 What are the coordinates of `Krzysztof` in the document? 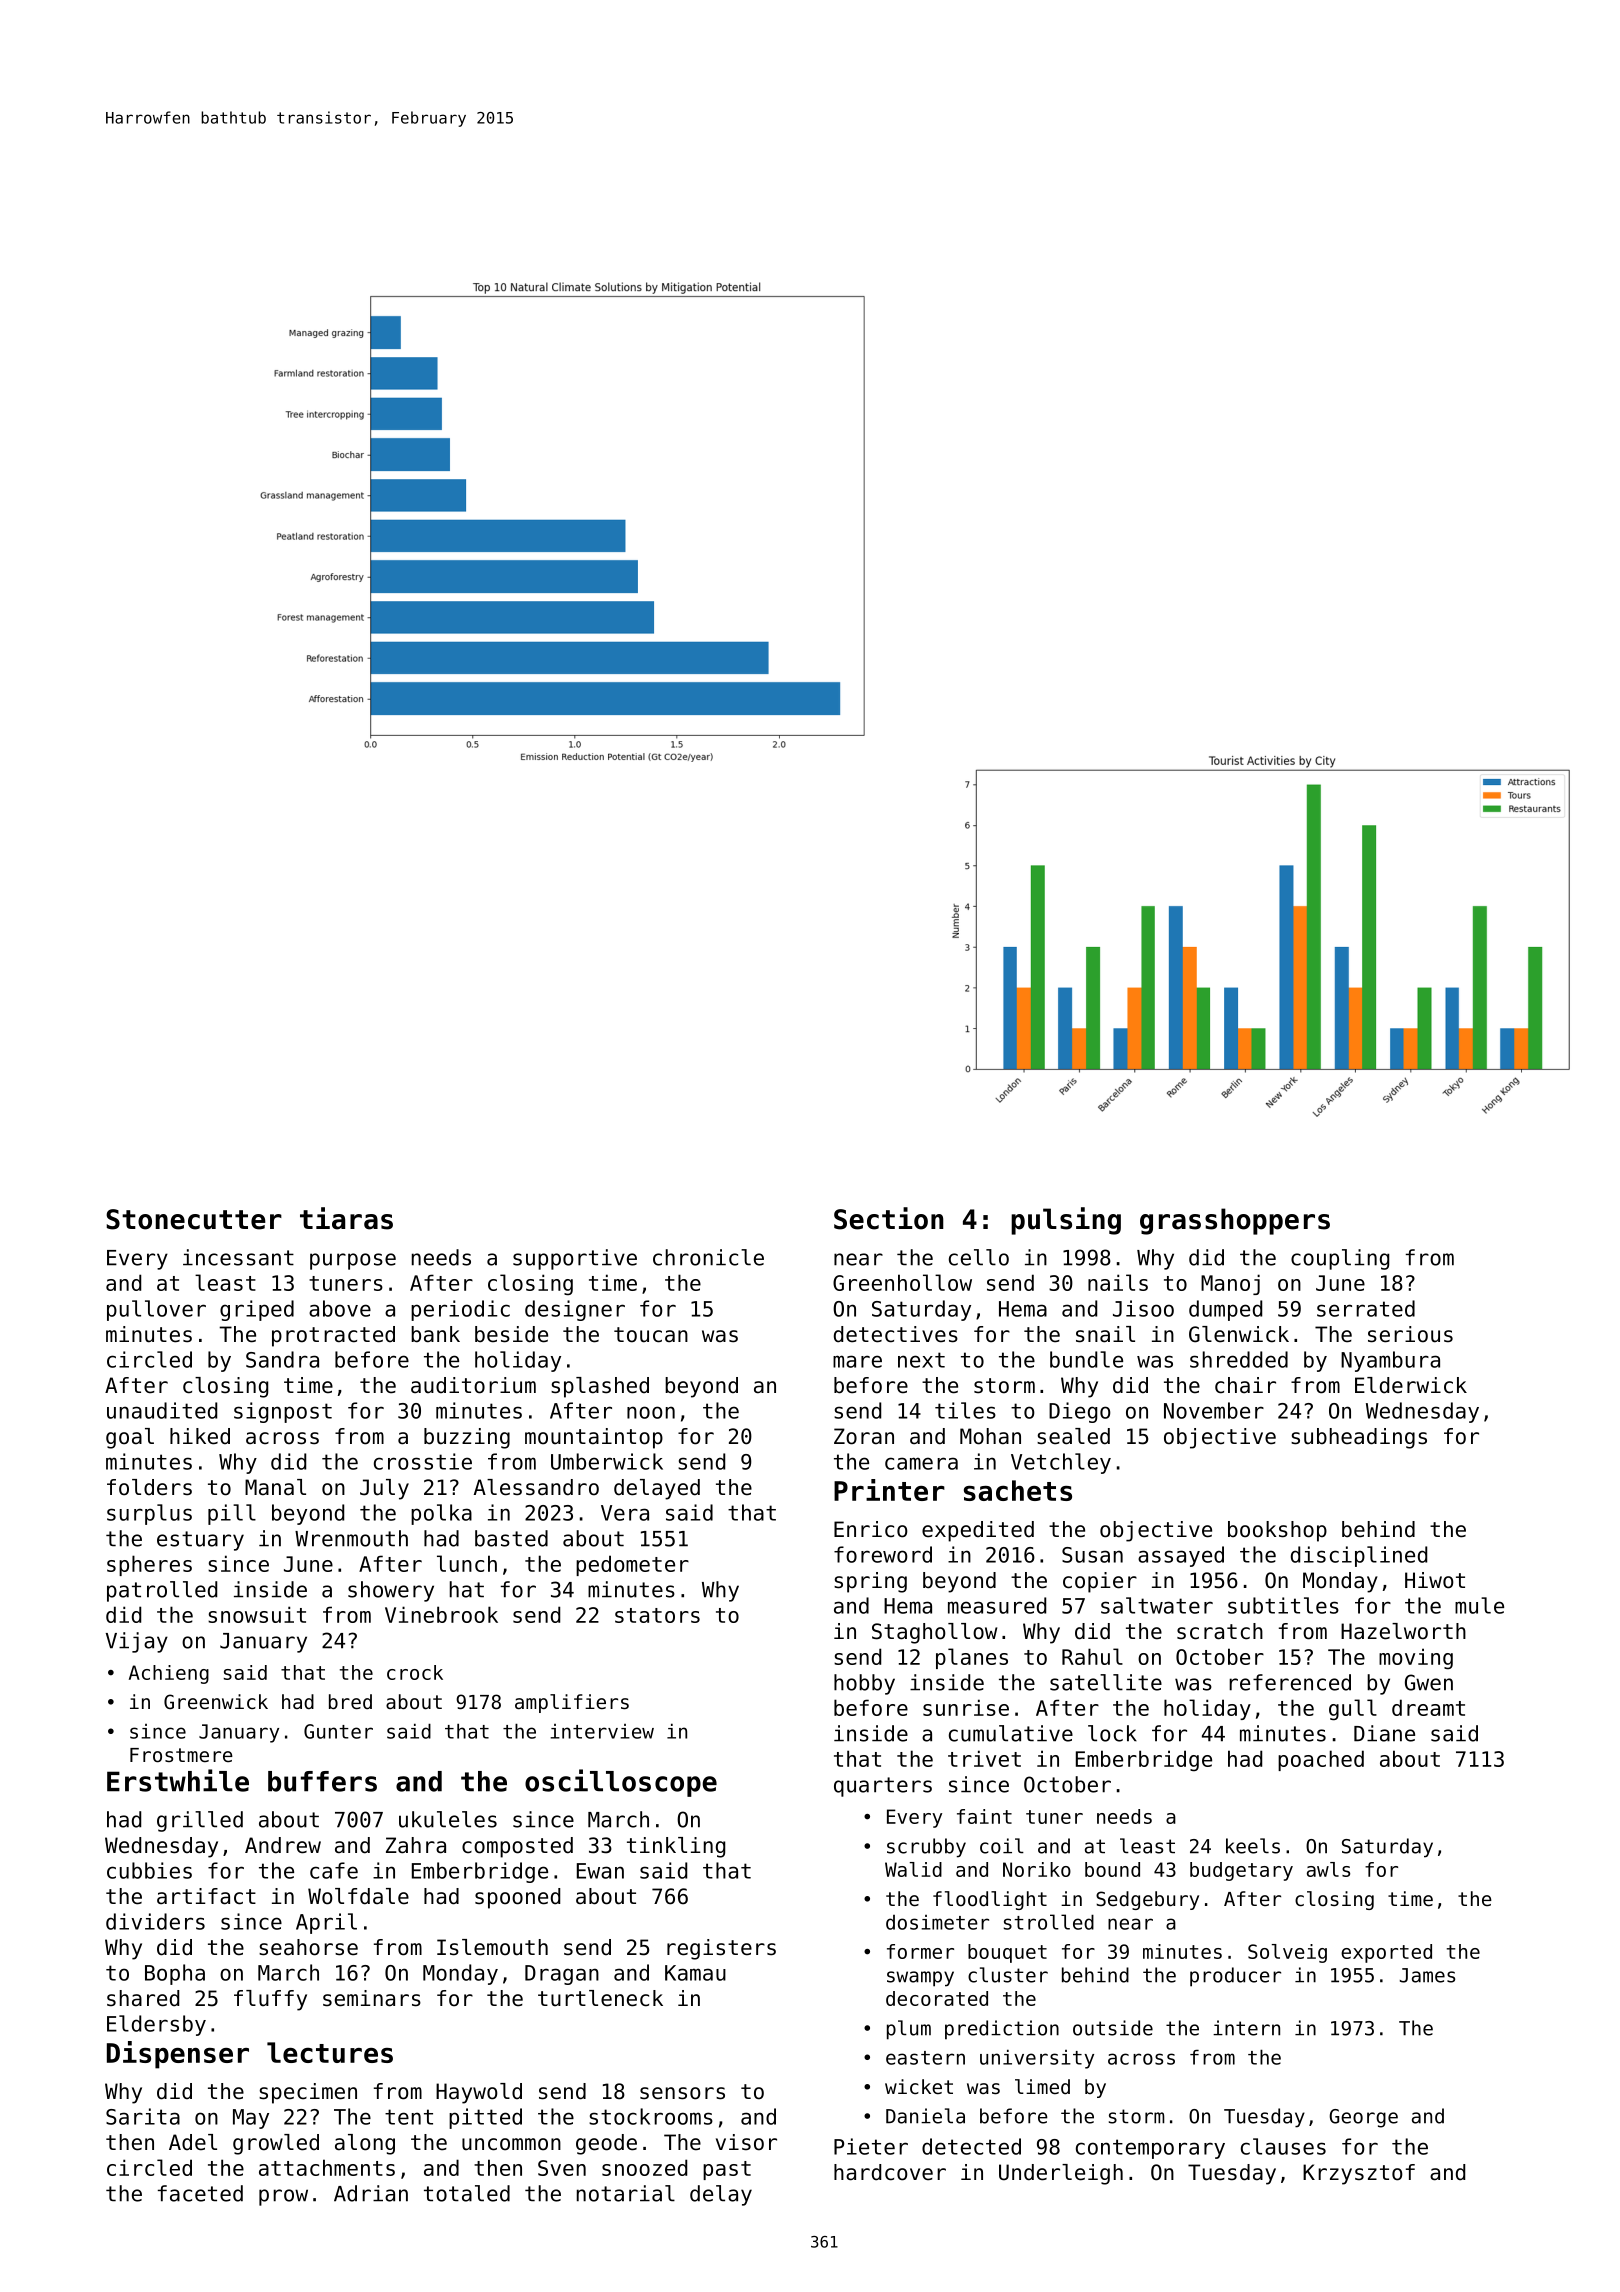 It's located at (1359, 2174).
